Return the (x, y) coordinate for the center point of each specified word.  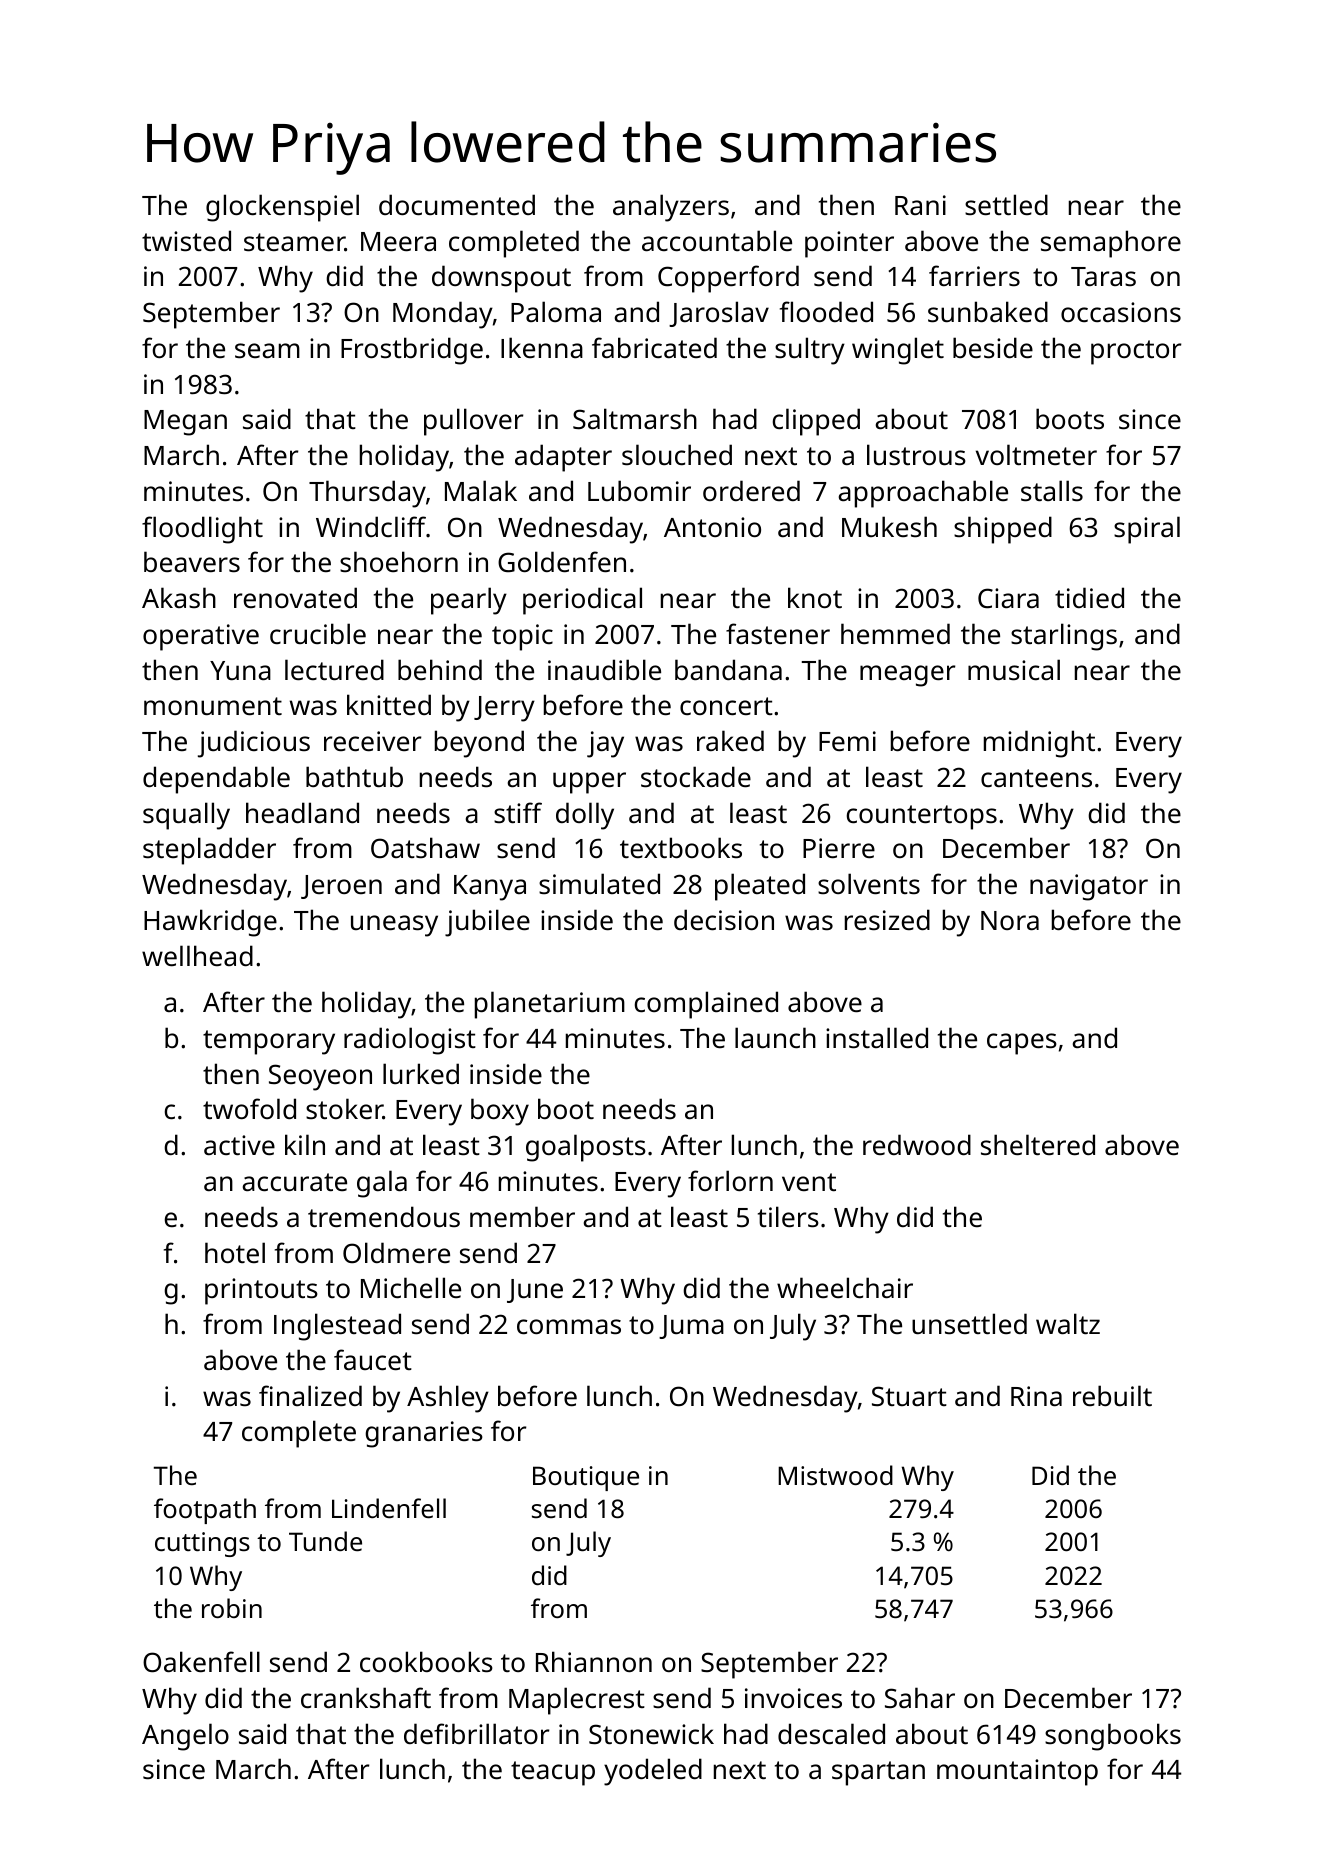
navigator (1089, 887)
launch (775, 1038)
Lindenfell (389, 1508)
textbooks (681, 848)
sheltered (1038, 1145)
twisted (186, 241)
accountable (717, 240)
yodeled (653, 1772)
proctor (1136, 352)
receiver (372, 741)
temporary (269, 1042)
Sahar (920, 1697)
